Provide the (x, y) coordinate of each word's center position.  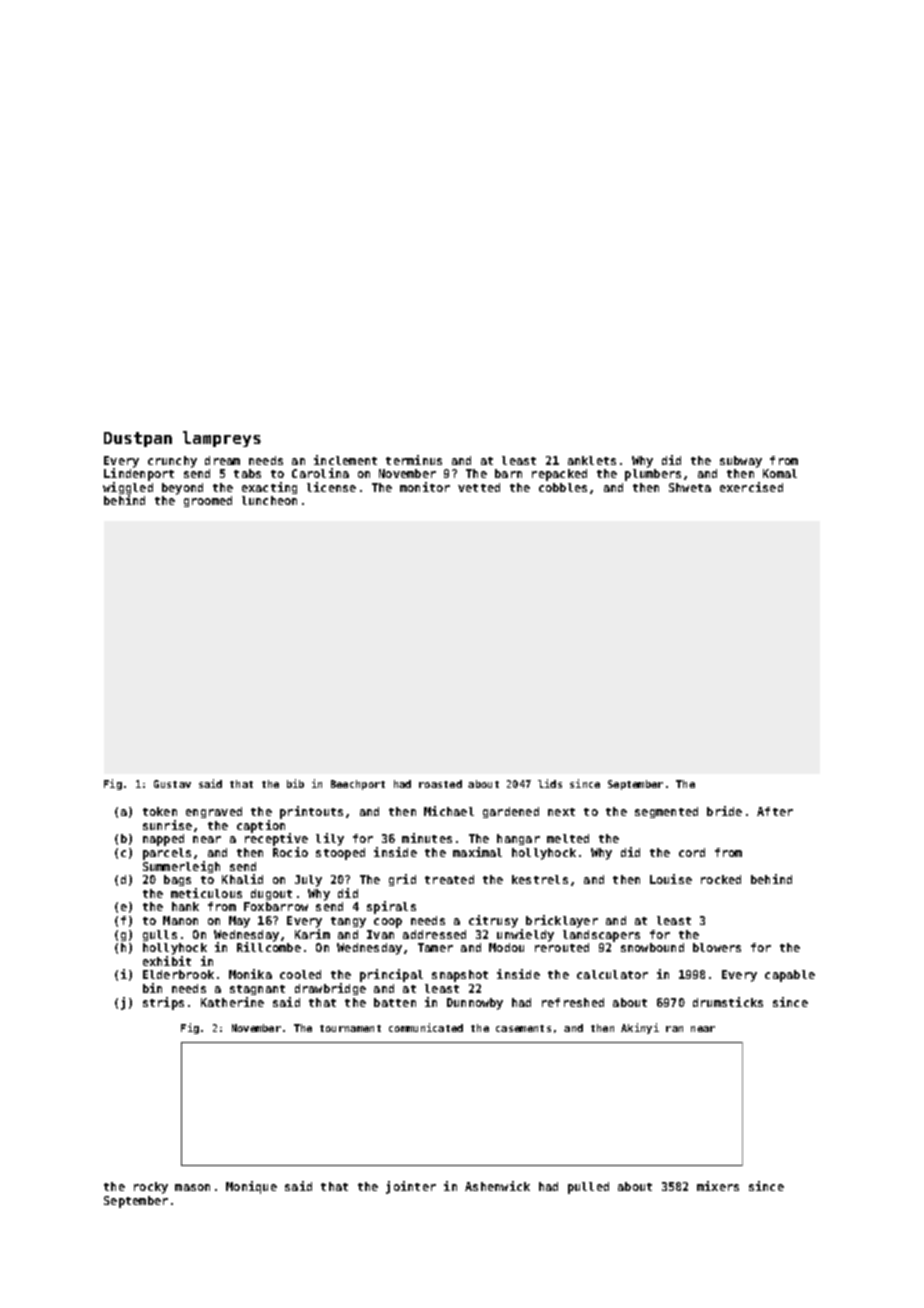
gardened (511, 812)
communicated (426, 1027)
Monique (251, 1187)
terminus (414, 460)
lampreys (222, 439)
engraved (214, 812)
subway (741, 462)
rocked (721, 879)
